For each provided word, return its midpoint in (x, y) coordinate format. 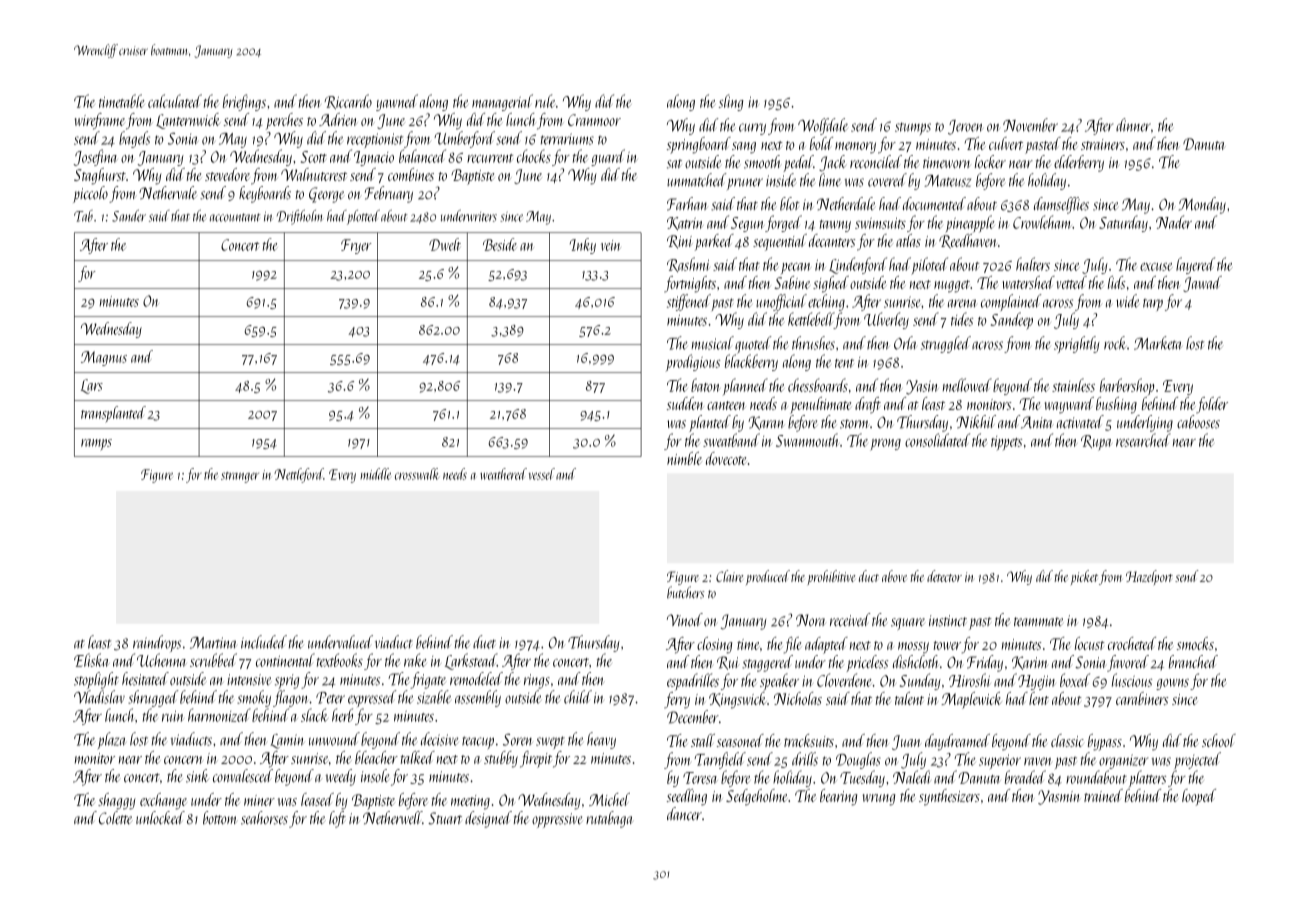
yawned (397, 102)
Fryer (356, 246)
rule (545, 101)
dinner (1133, 125)
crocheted (1132, 643)
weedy (340, 777)
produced (768, 577)
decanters (832, 240)
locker (990, 162)
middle (375, 474)
